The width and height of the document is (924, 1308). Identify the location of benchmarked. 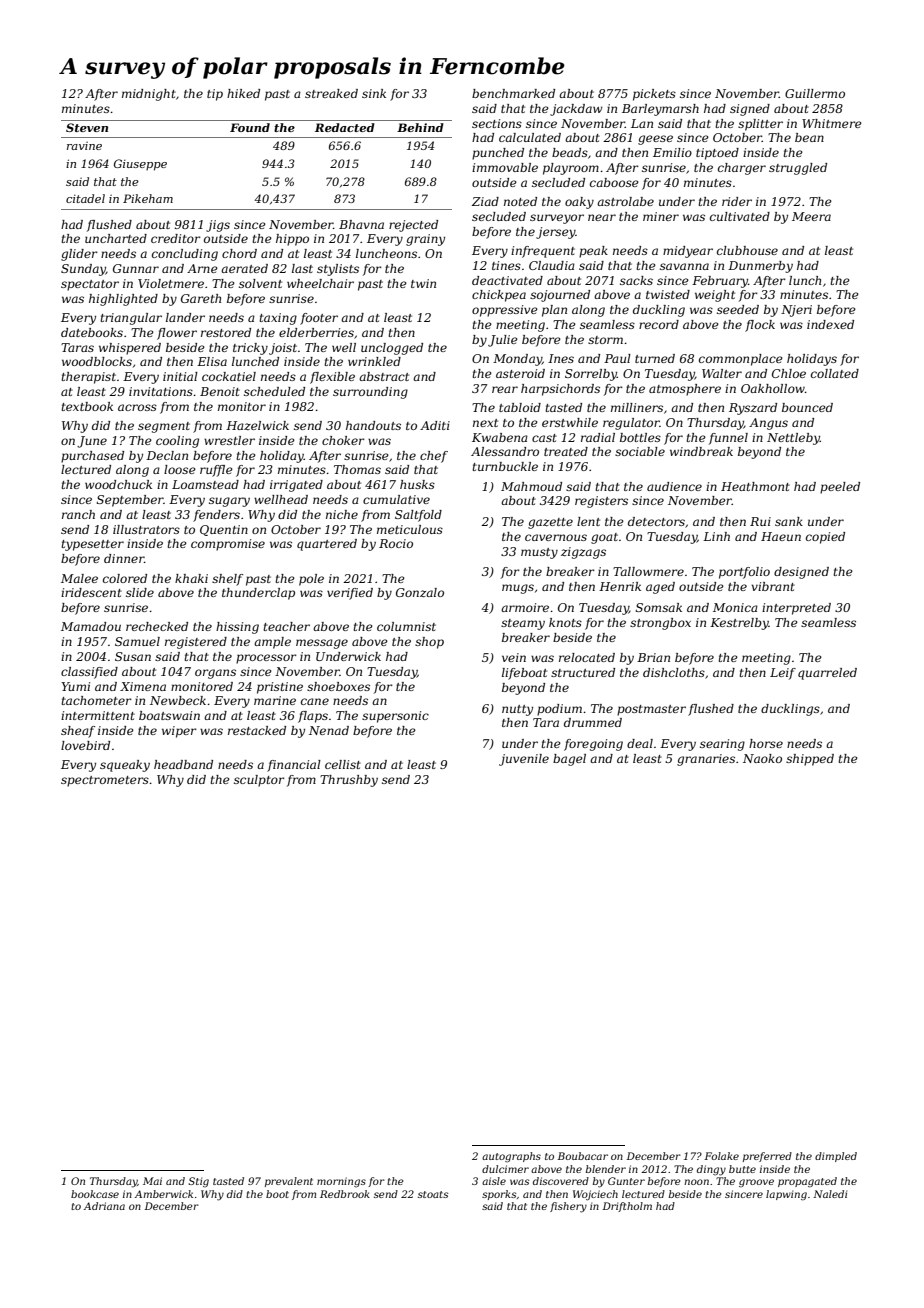
(513, 93).
